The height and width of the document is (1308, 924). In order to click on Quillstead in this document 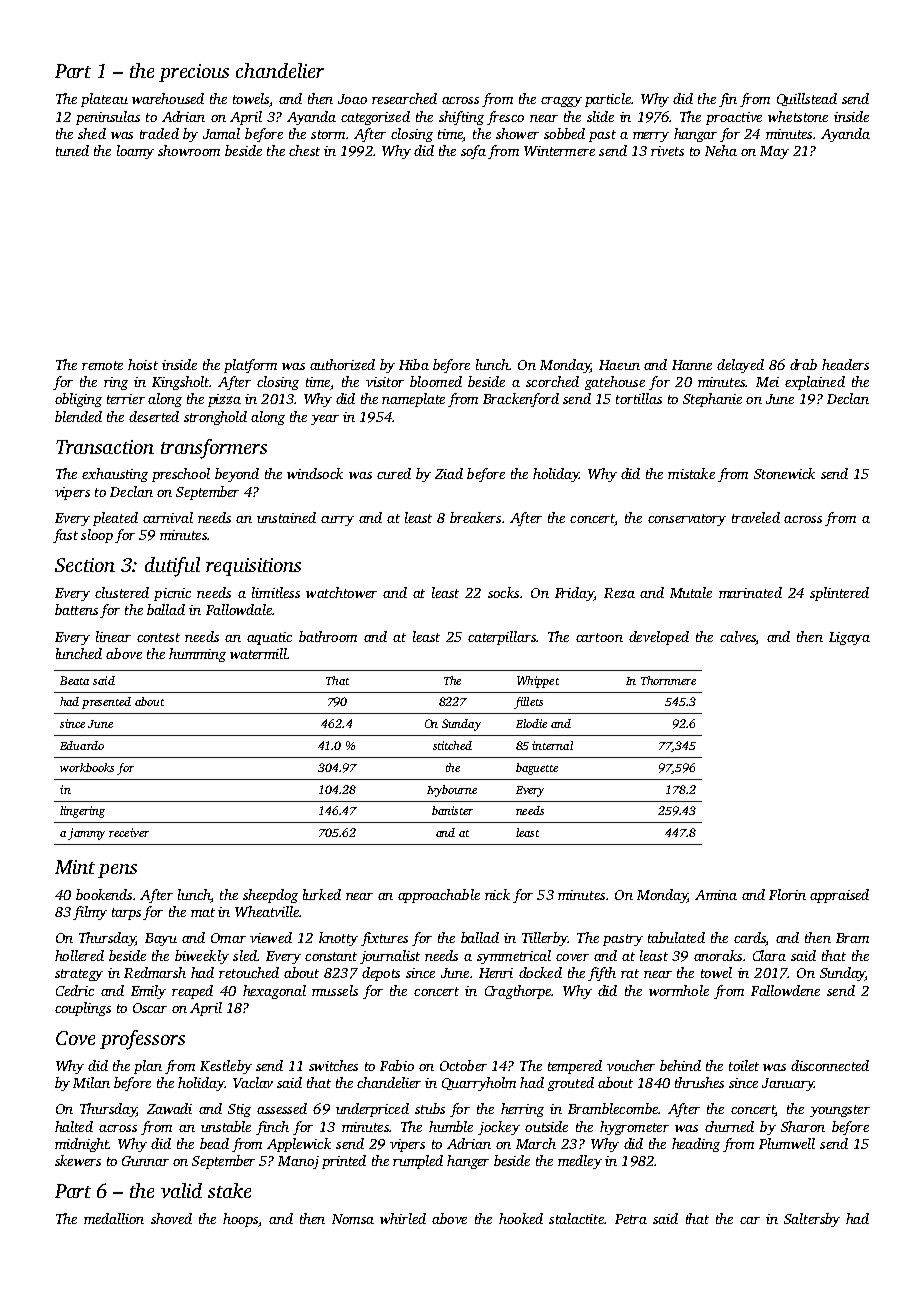, I will do `click(807, 99)`.
